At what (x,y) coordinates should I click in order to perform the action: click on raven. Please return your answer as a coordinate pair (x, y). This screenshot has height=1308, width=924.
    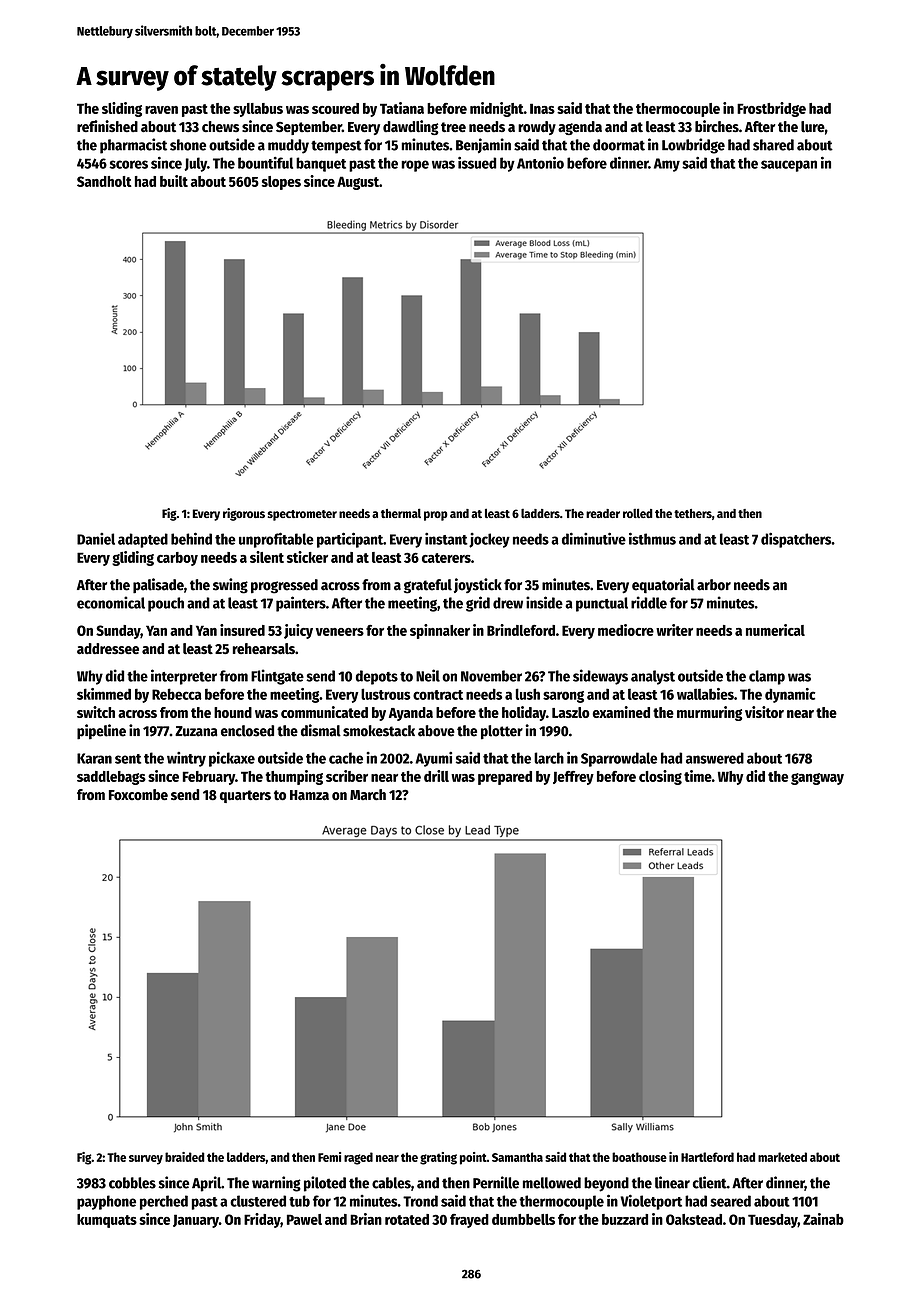
    Looking at the image, I should click on (161, 110).
